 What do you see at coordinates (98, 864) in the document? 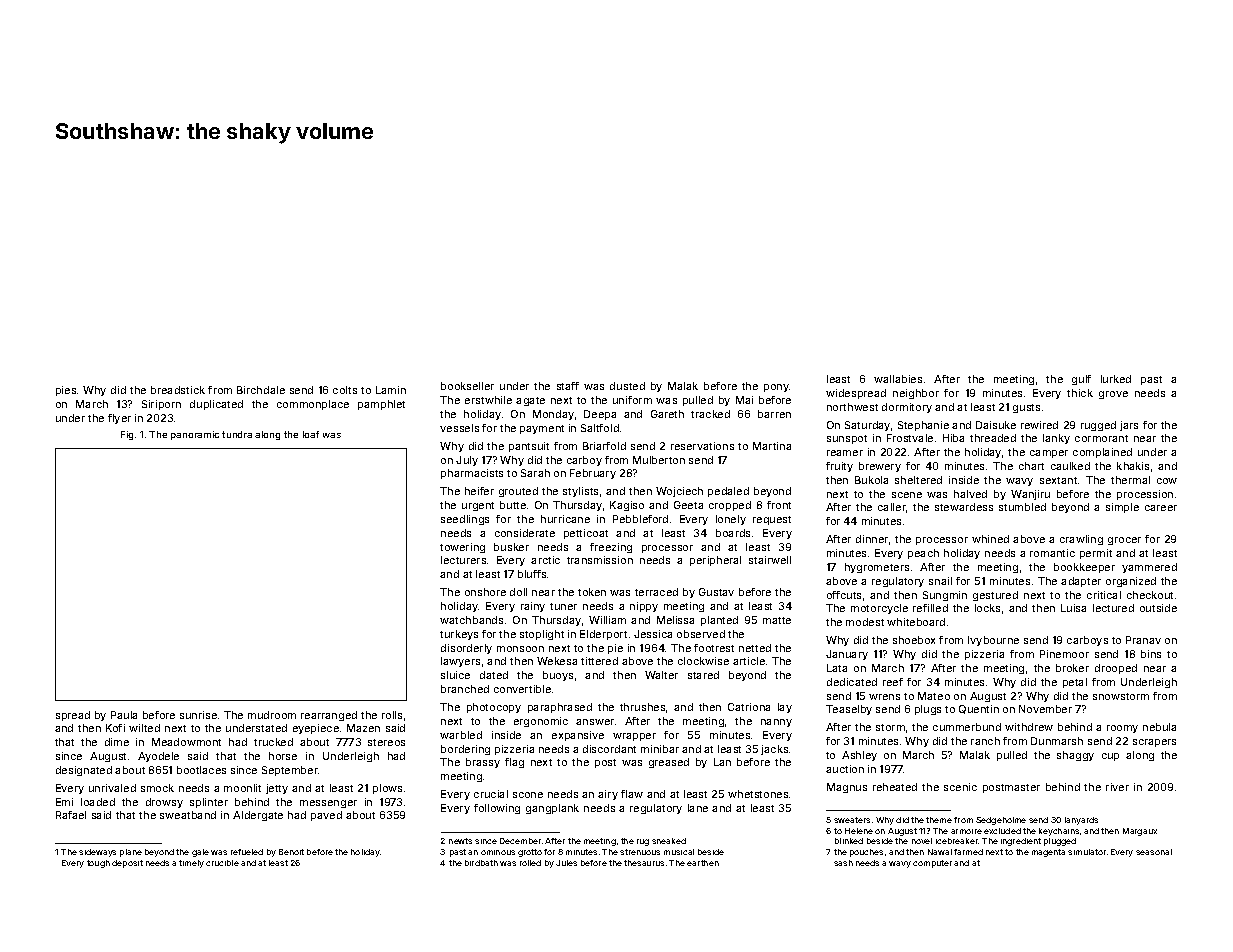
I see `tough` at bounding box center [98, 864].
